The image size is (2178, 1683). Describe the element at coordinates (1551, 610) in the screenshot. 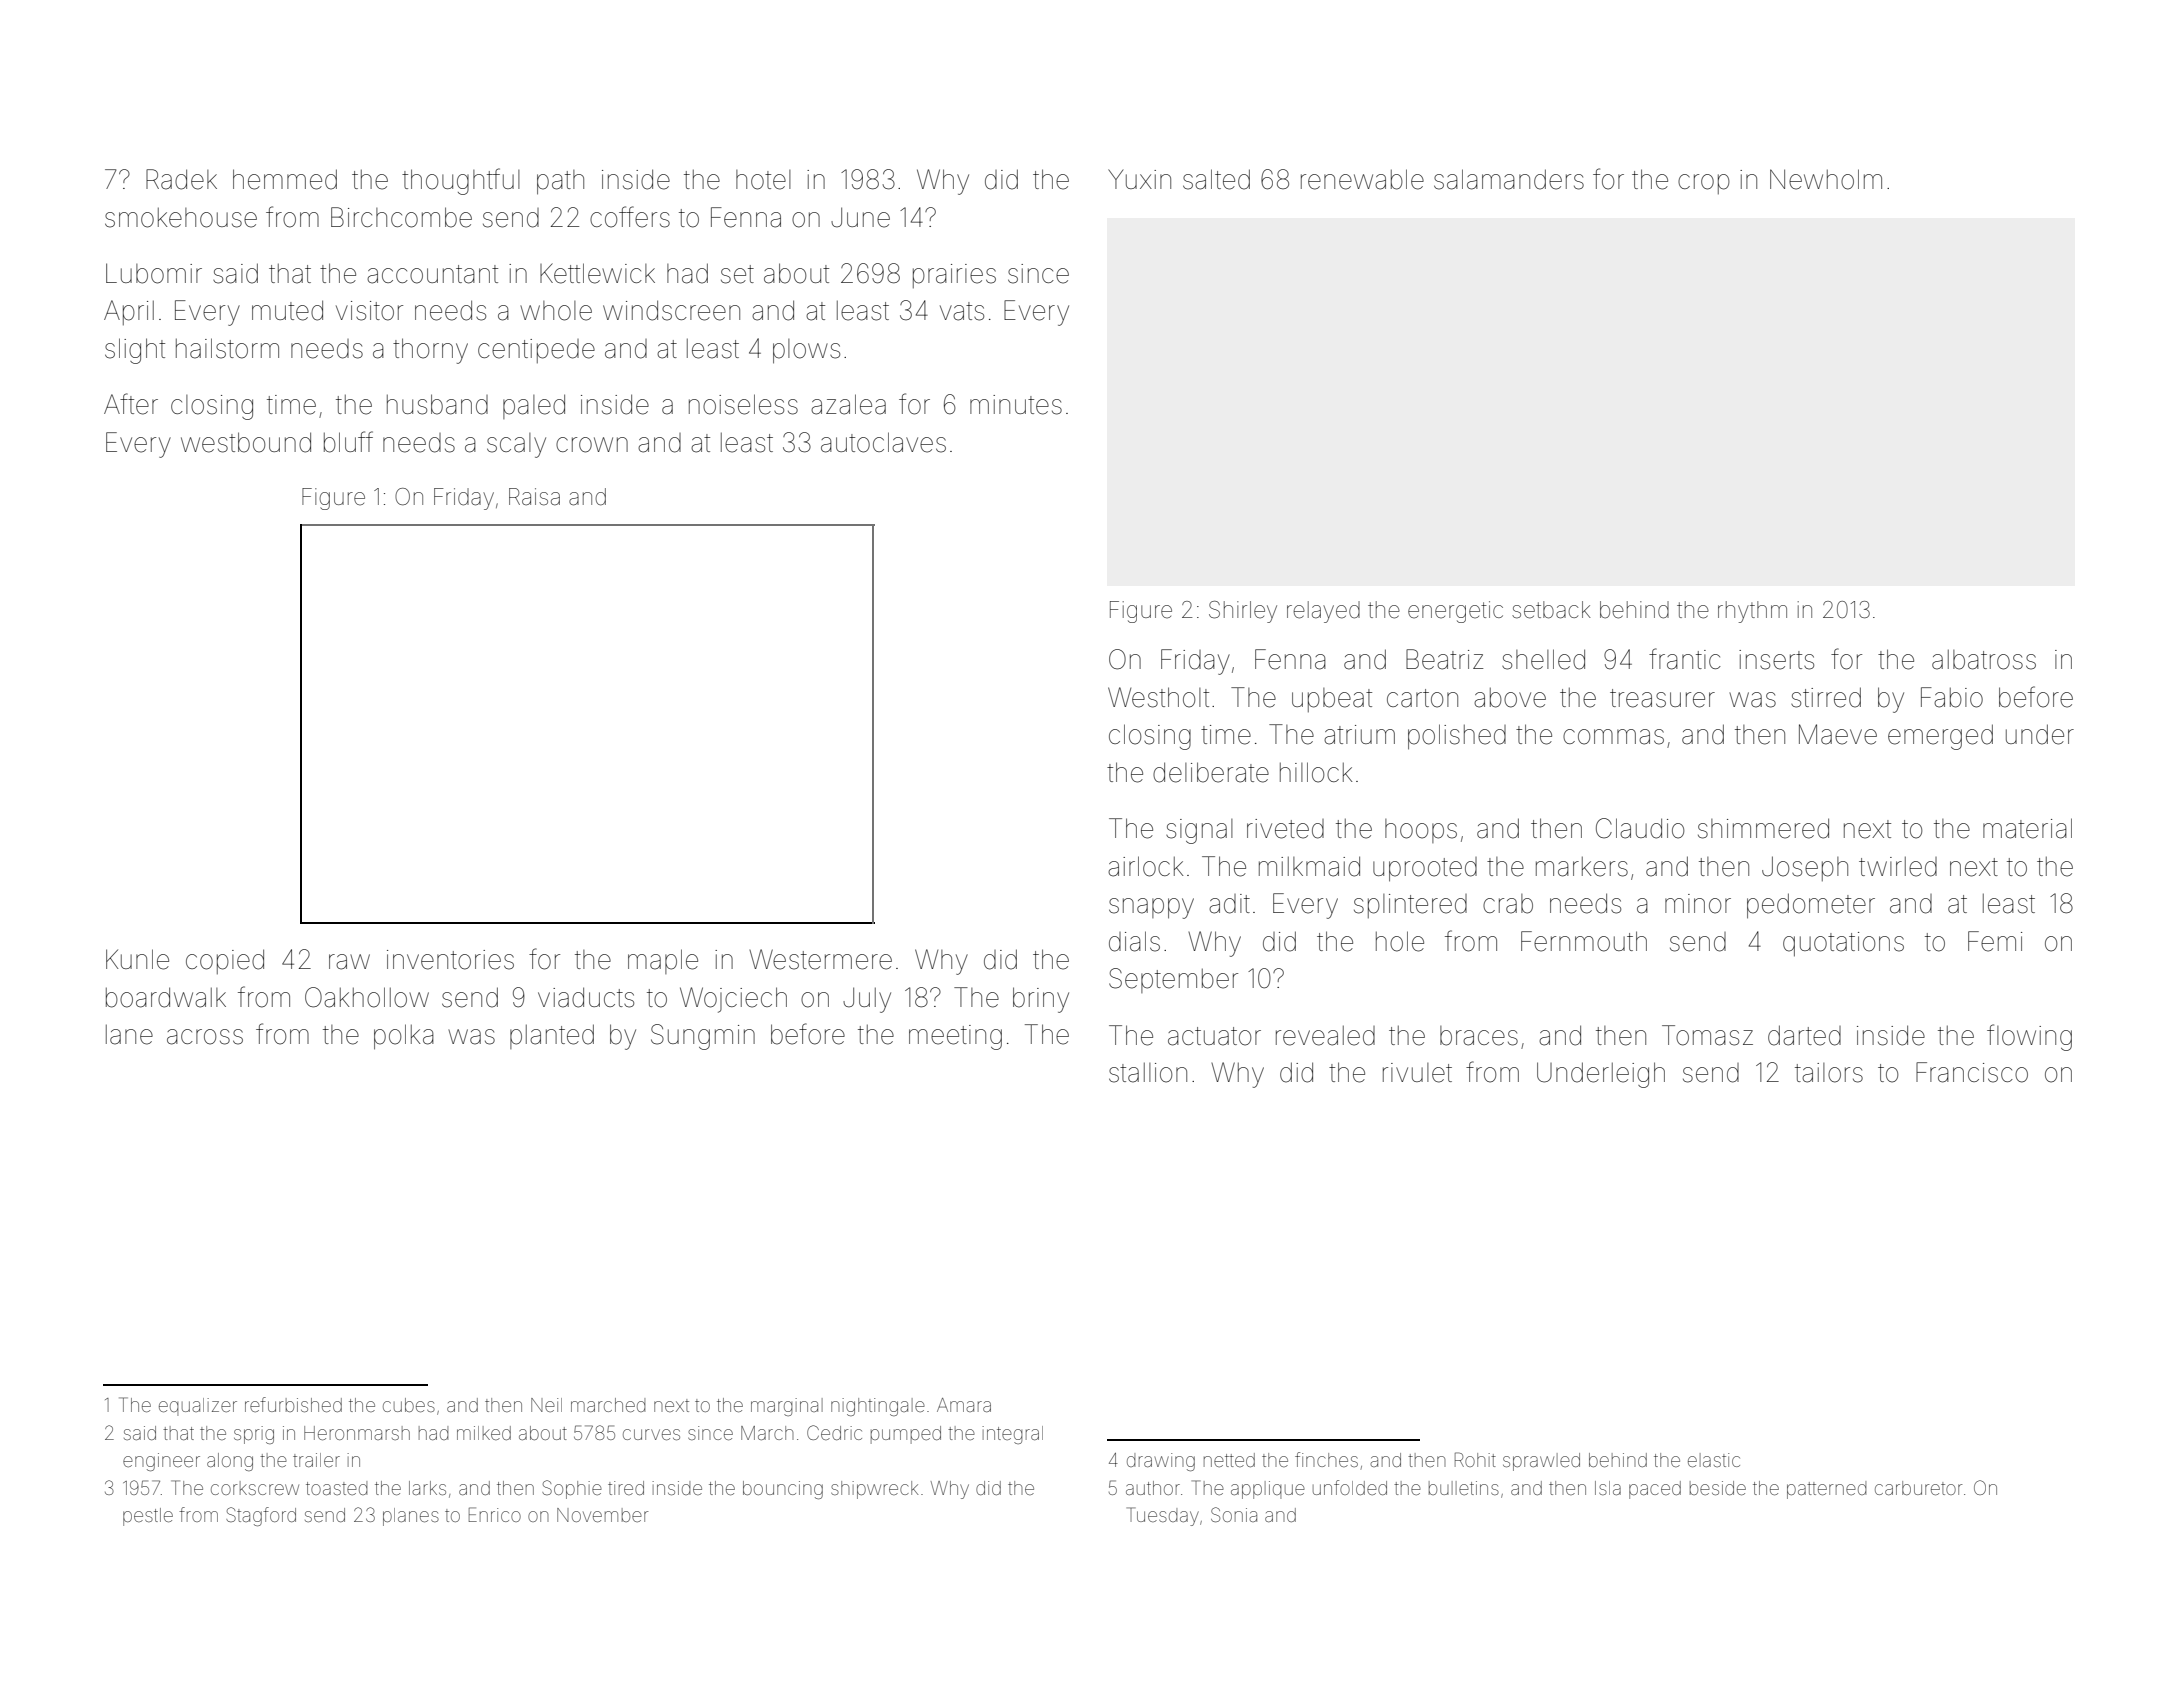

I see `setback` at that location.
